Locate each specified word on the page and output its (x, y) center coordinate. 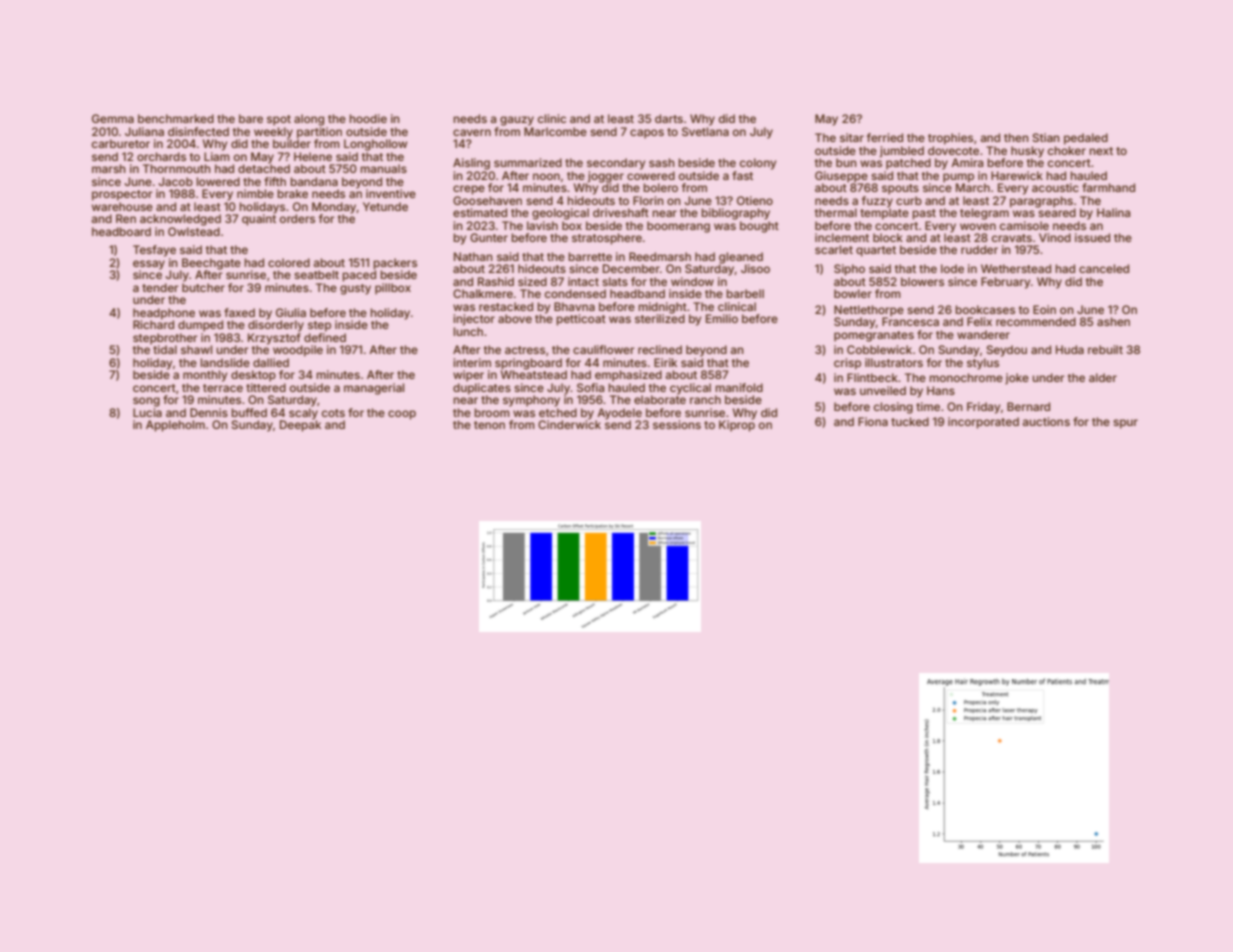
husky (1027, 152)
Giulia (291, 312)
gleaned (741, 258)
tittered (266, 387)
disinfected (198, 131)
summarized (528, 162)
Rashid (496, 281)
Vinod (1055, 237)
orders (297, 218)
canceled (1104, 268)
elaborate (660, 399)
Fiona (873, 421)
